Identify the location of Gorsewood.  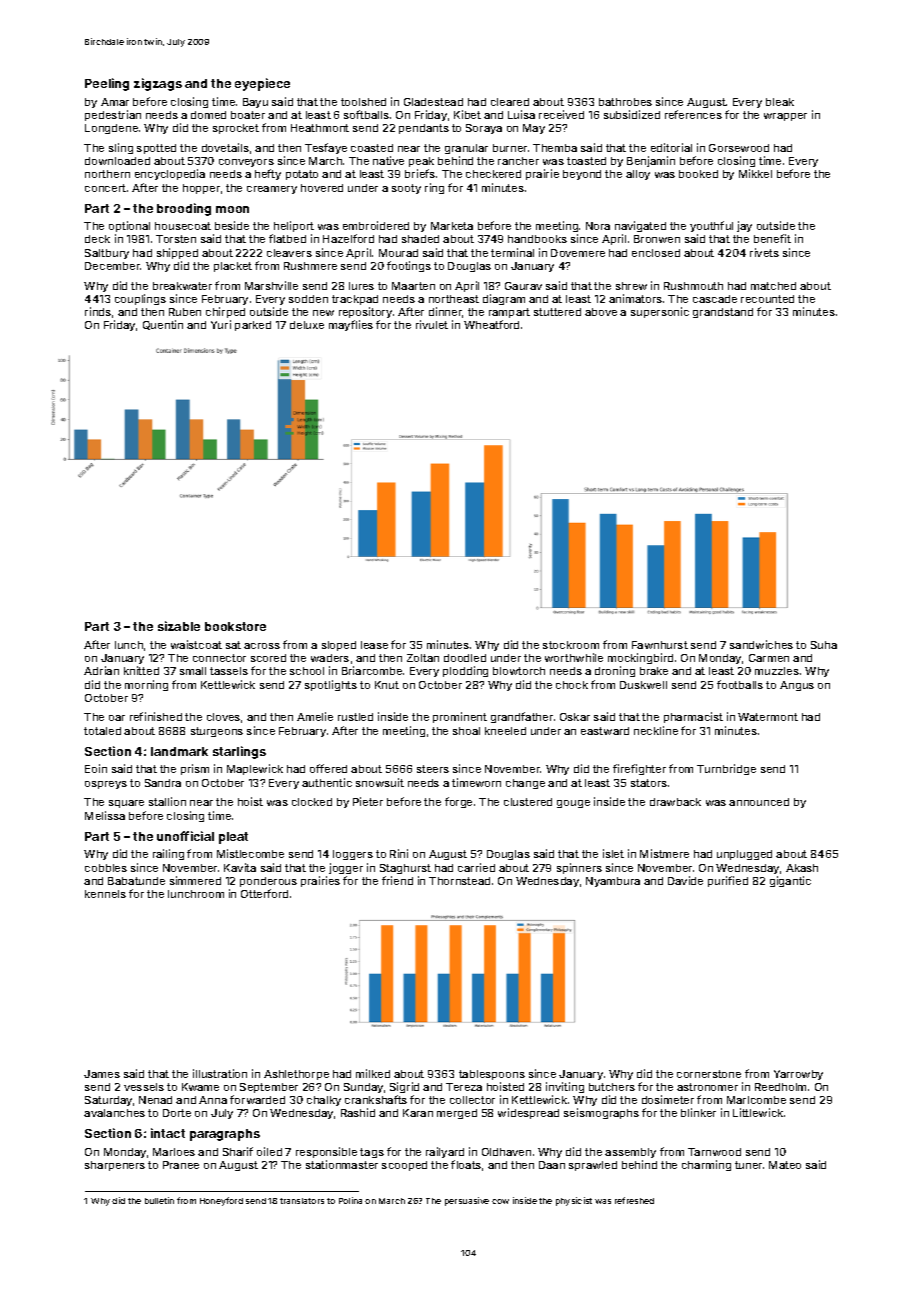
(739, 148).
